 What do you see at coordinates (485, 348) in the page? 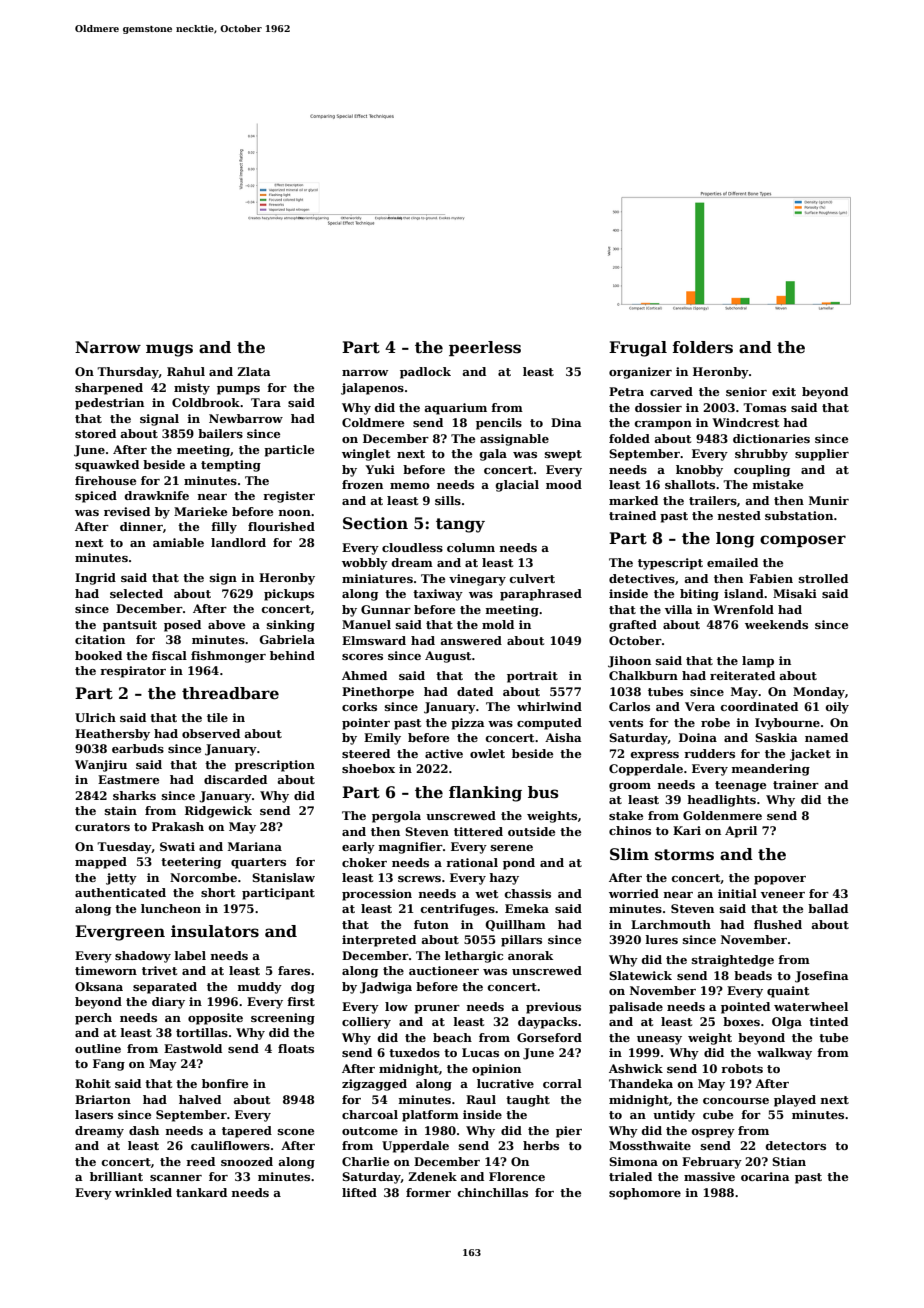
I see `peerless` at bounding box center [485, 348].
